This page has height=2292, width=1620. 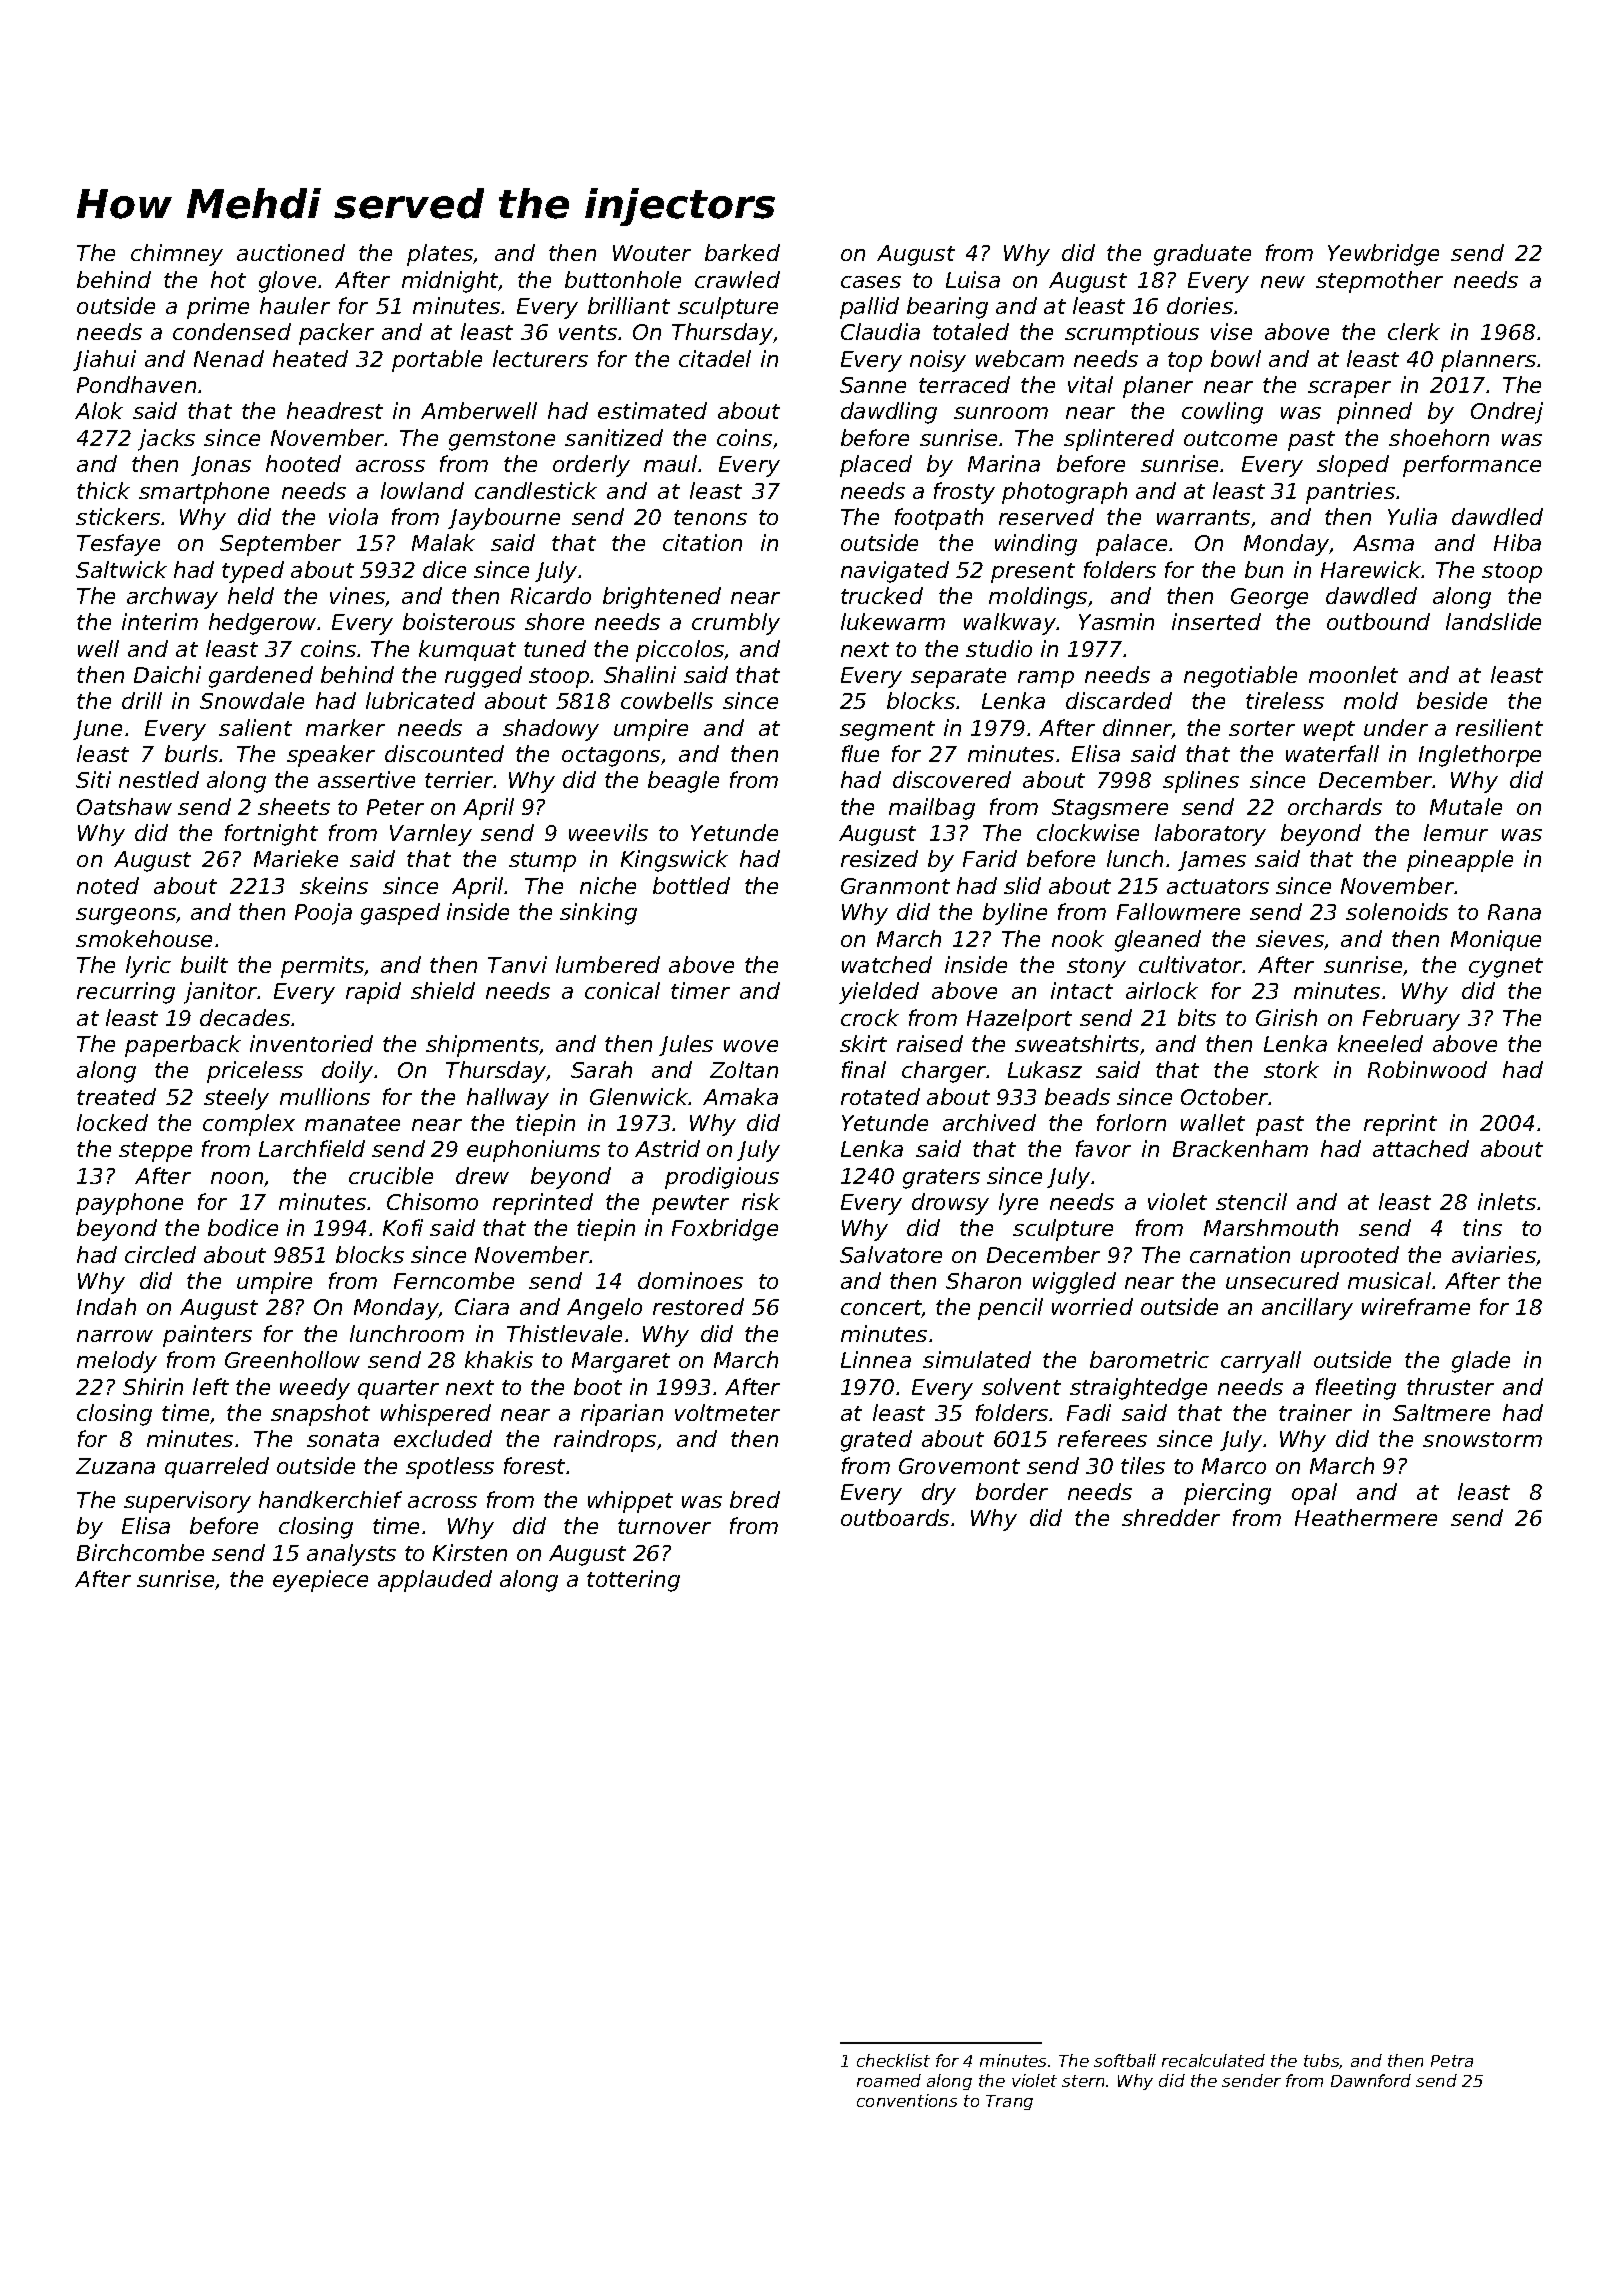 I want to click on Stagsmere, so click(x=1110, y=809).
